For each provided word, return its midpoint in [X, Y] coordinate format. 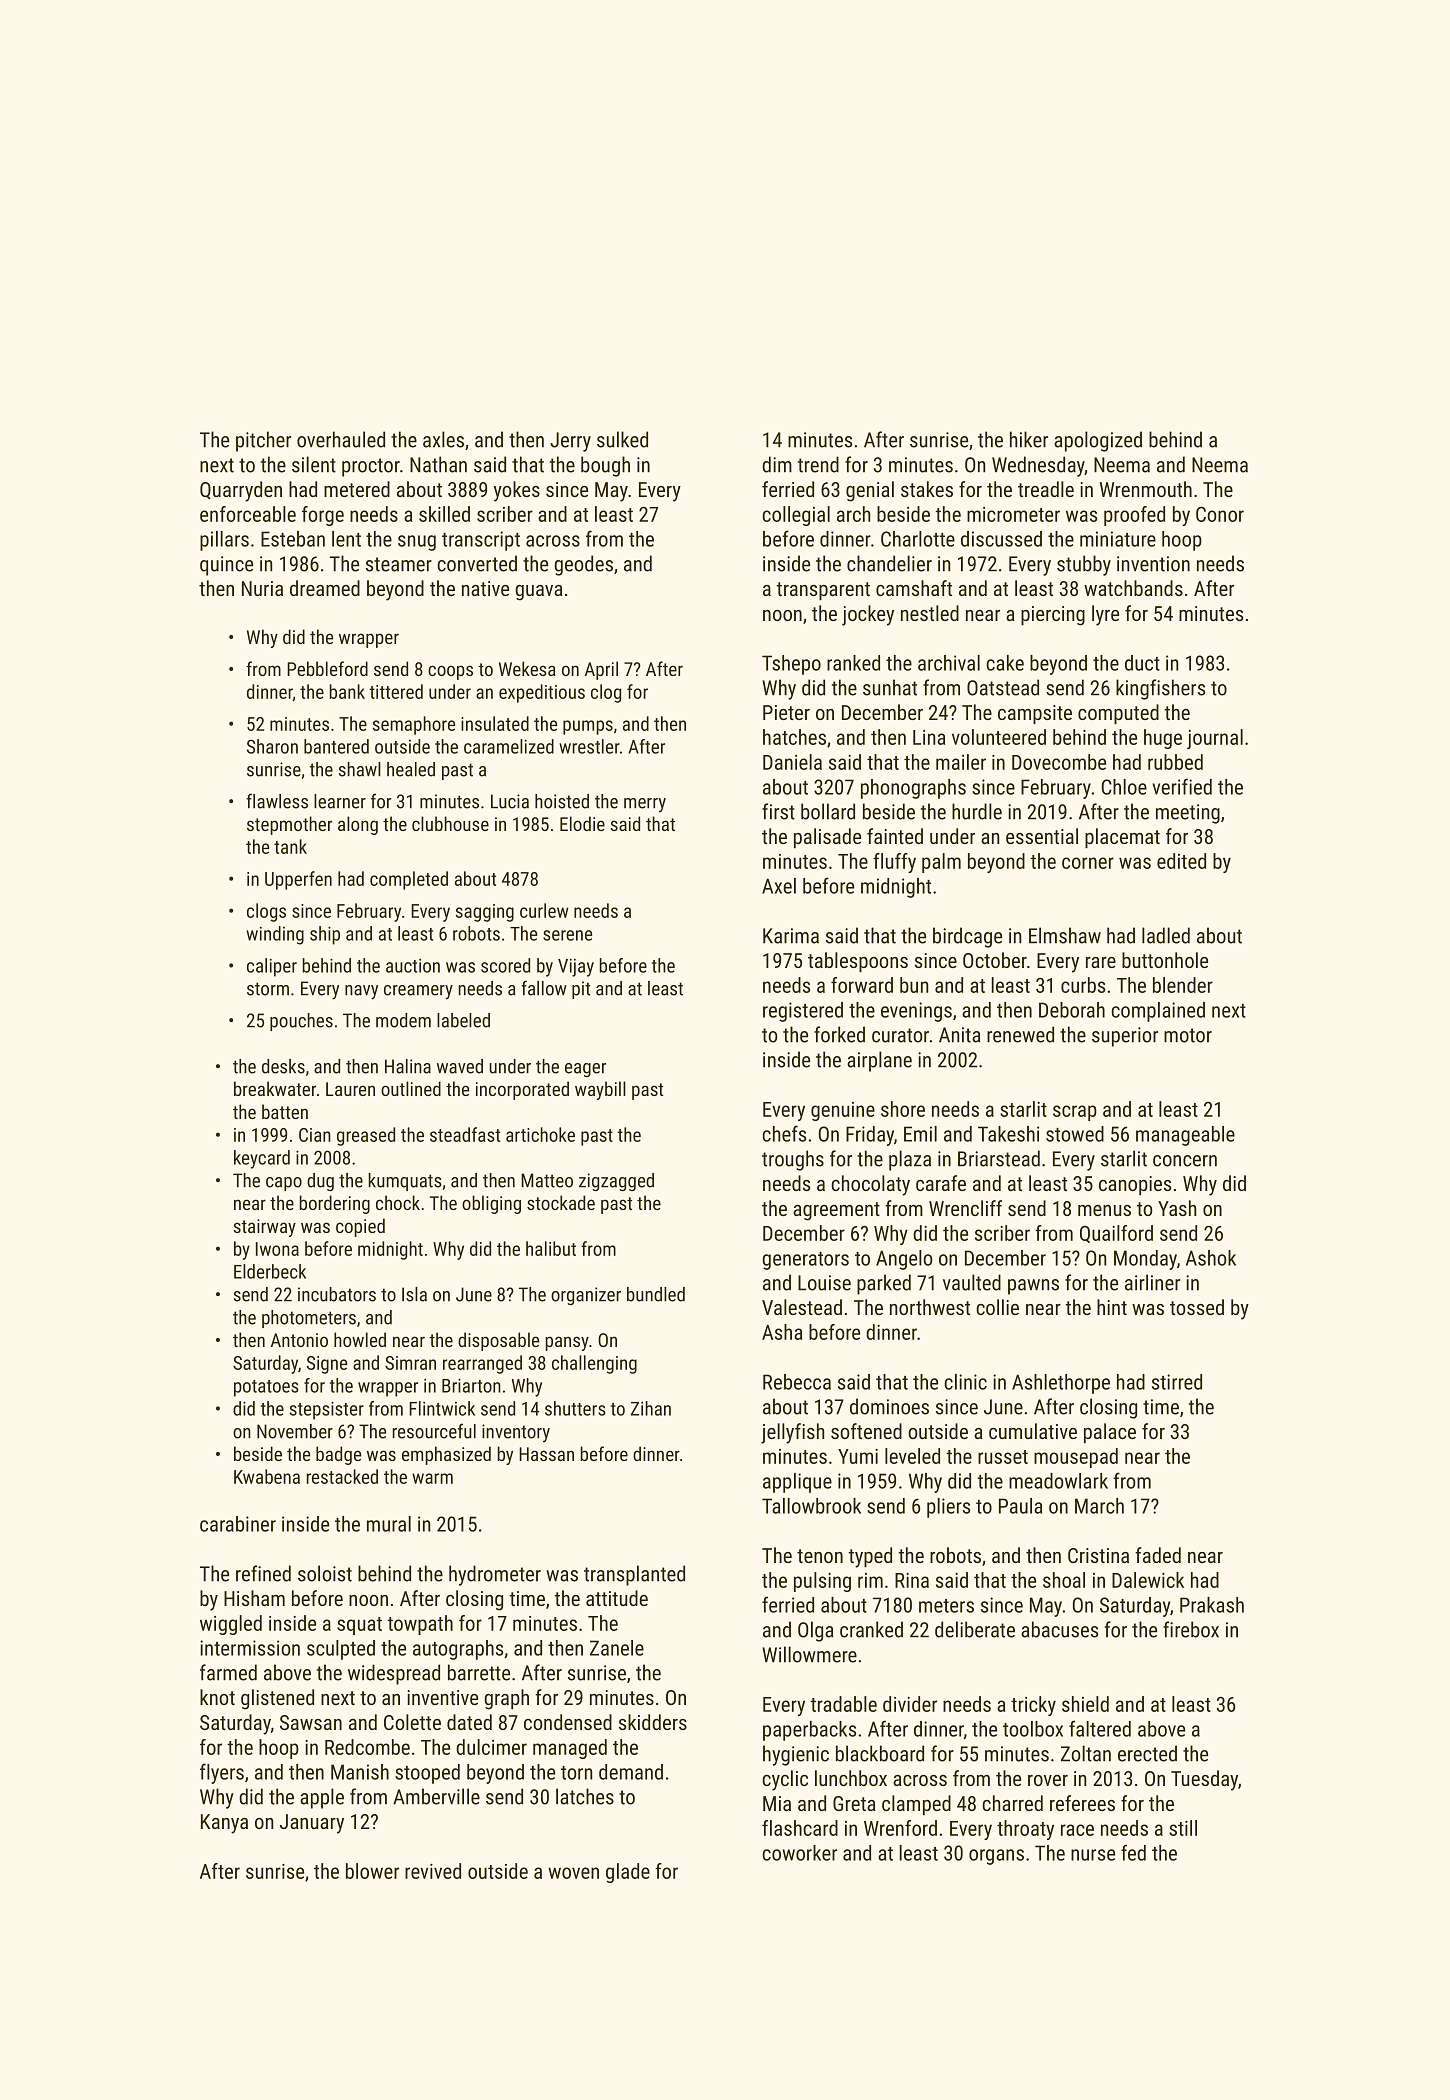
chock [398, 1202]
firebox [1191, 1629]
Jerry [570, 442]
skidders [653, 1722]
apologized [1098, 441]
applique [797, 1483]
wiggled [231, 1625]
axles [443, 439]
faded [1158, 1555]
